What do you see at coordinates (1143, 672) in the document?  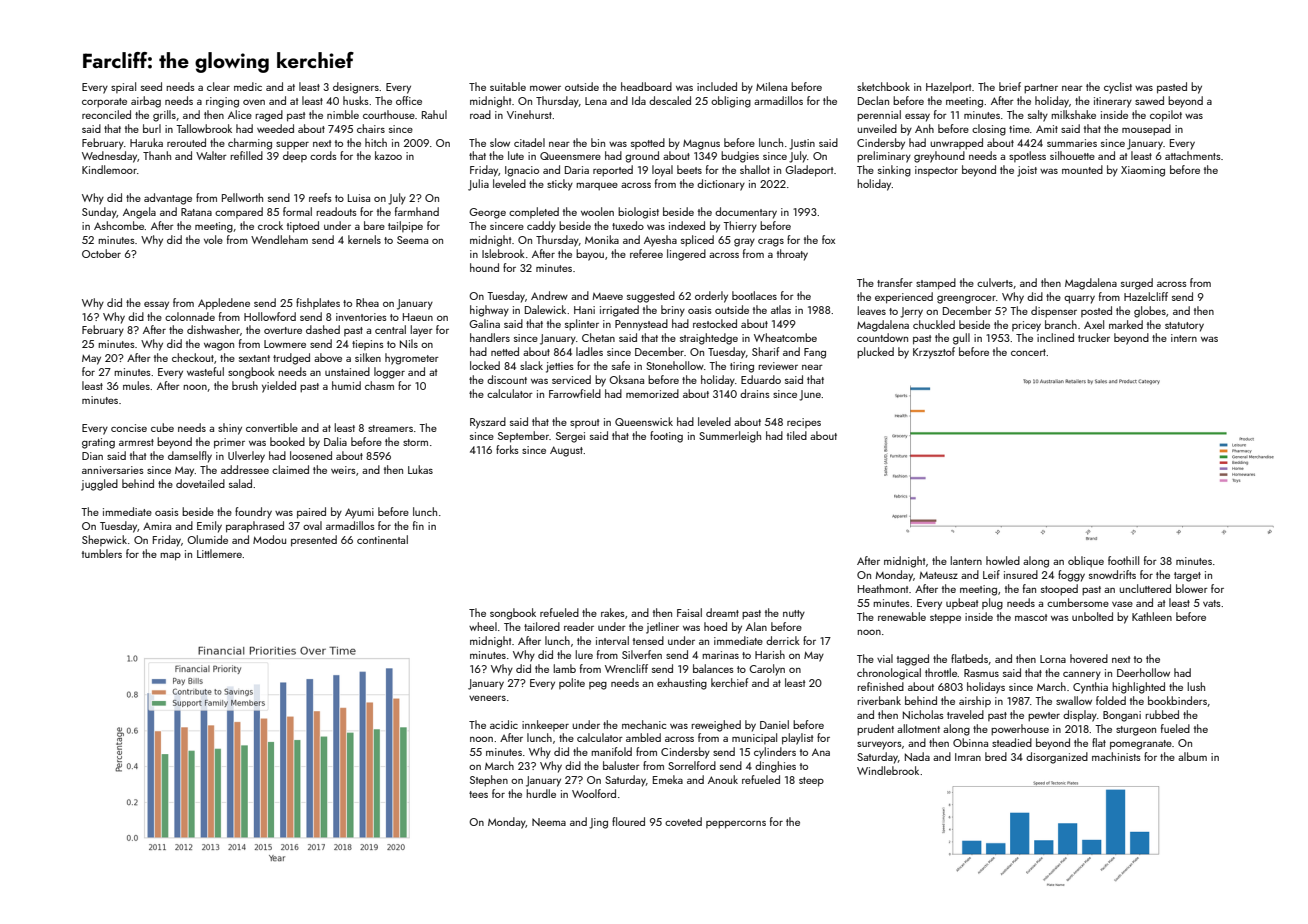 I see `Deerhollow` at bounding box center [1143, 672].
